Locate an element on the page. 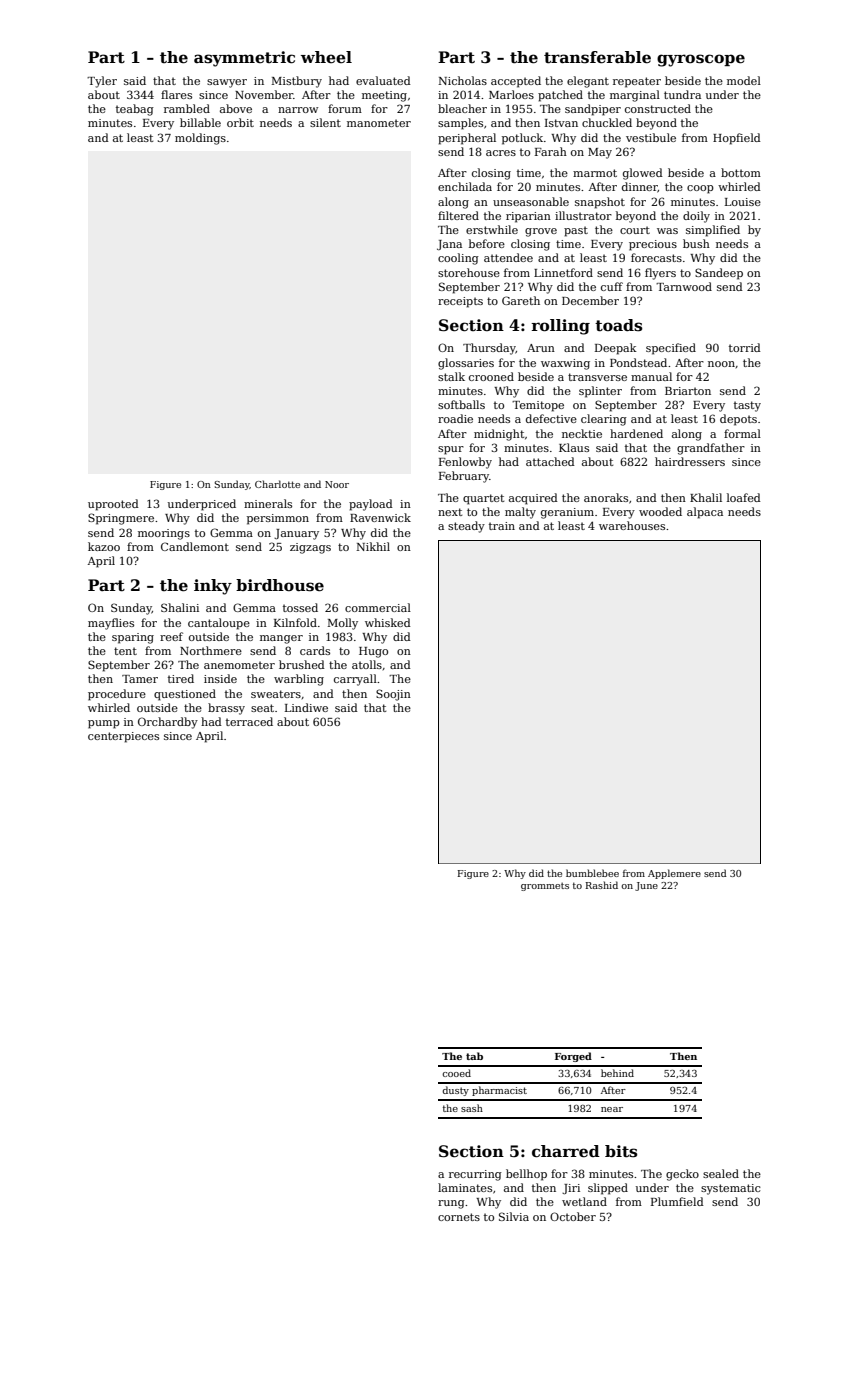  grommets is located at coordinates (545, 886).
